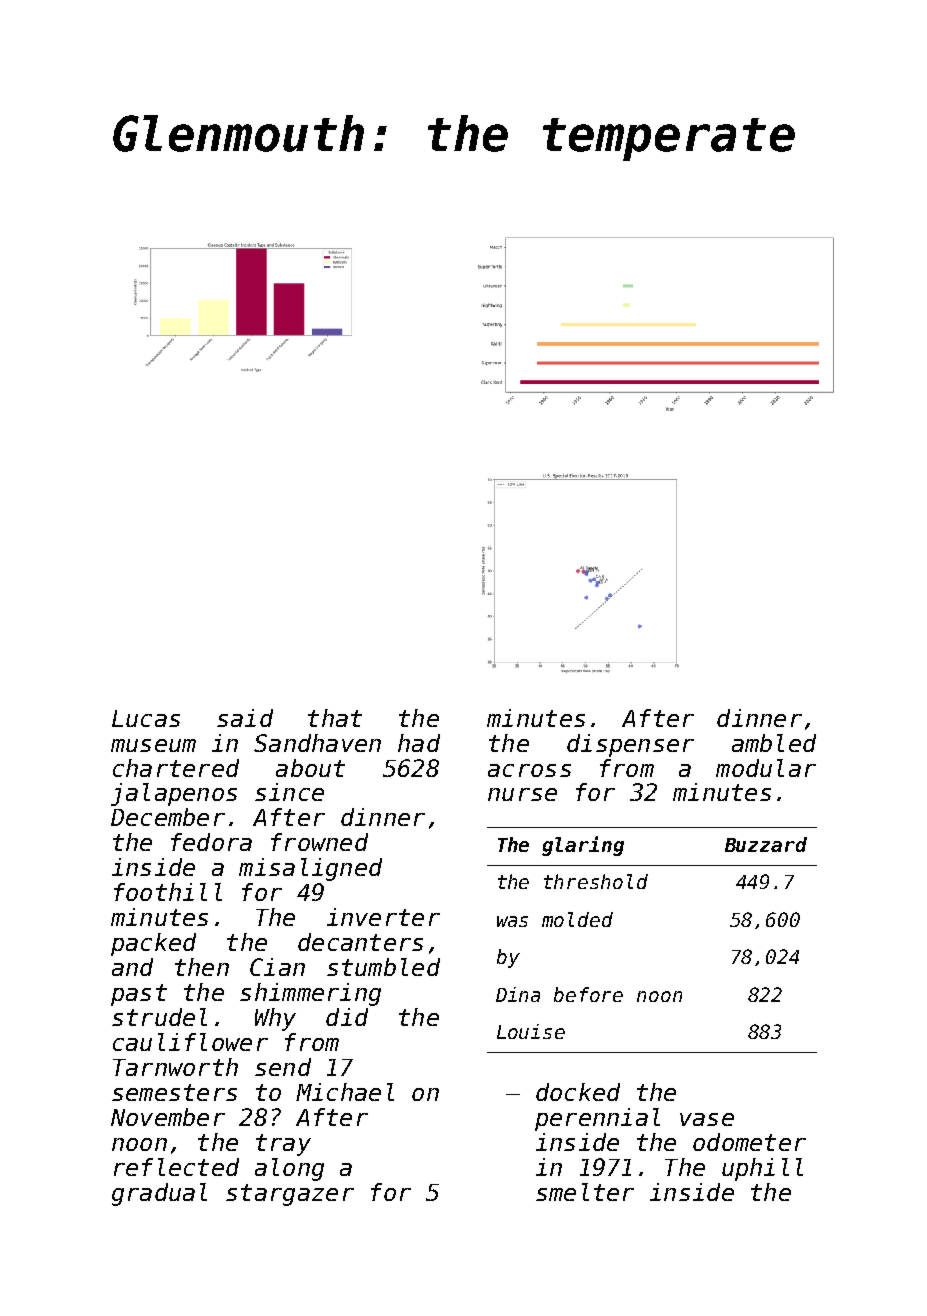 This screenshot has height=1316, width=927. I want to click on decanters, so click(360, 942).
